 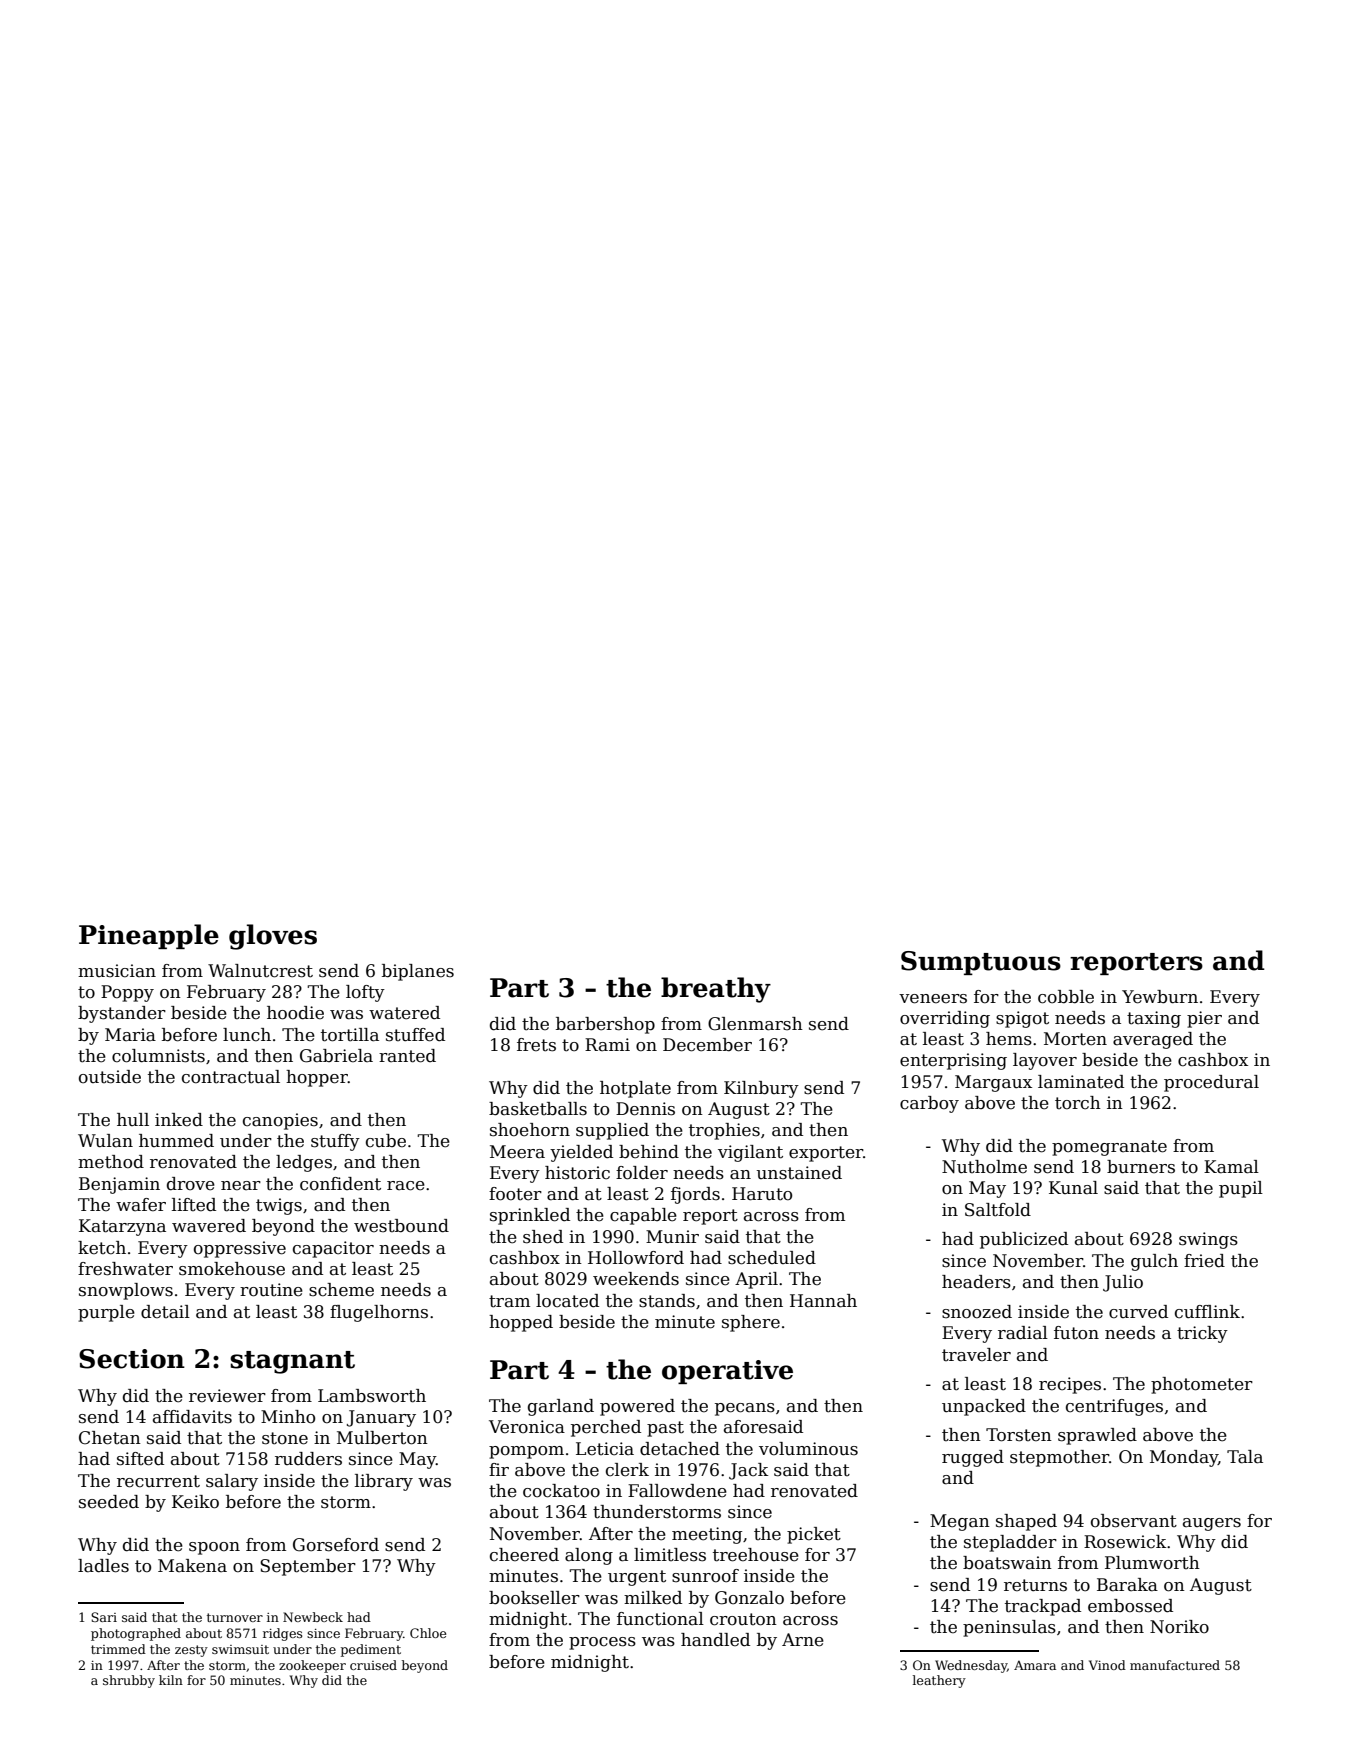 What do you see at coordinates (127, 993) in the image?
I see `Poppy` at bounding box center [127, 993].
